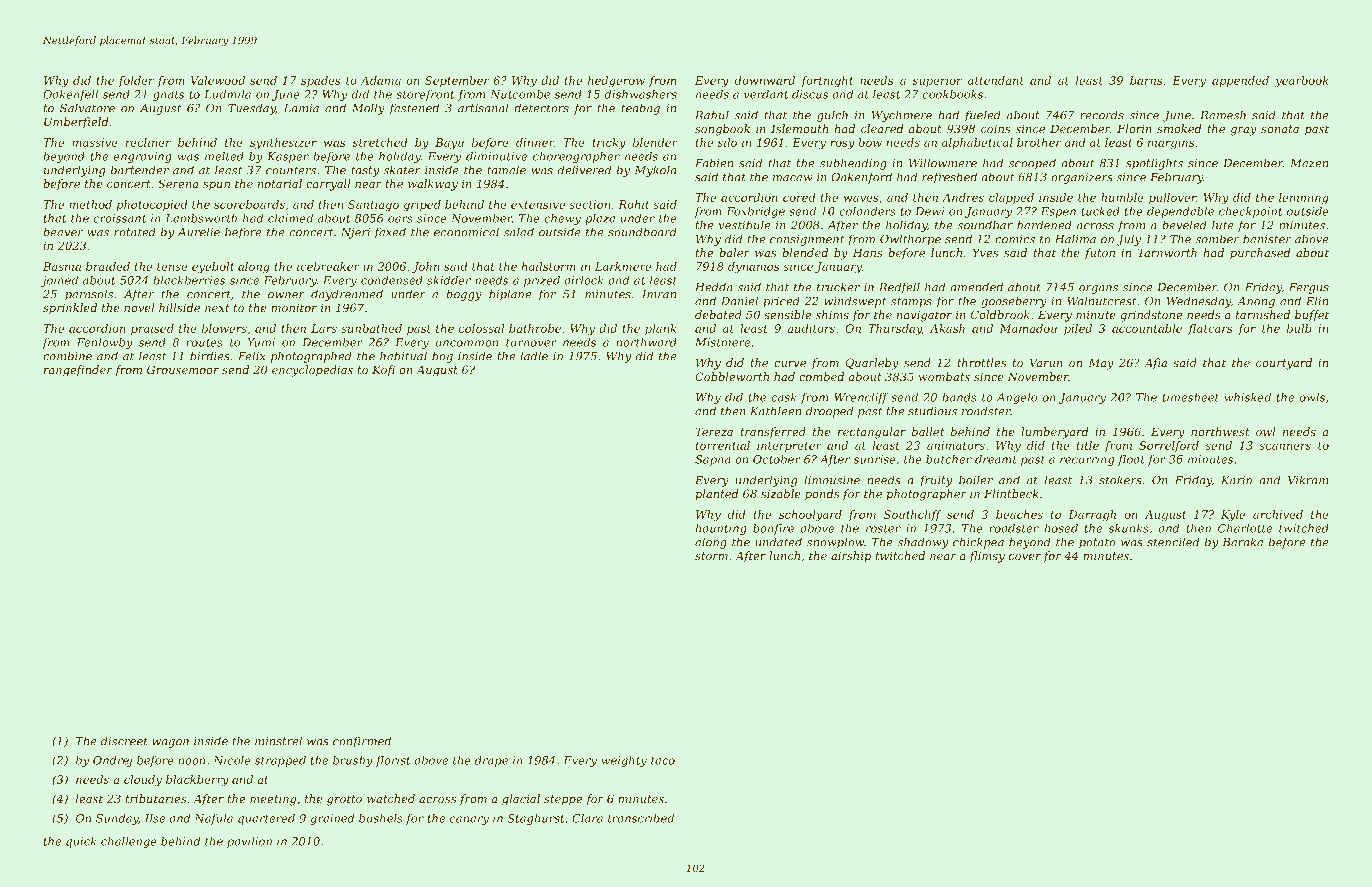 This page has width=1372, height=887. I want to click on bonfire, so click(773, 529).
